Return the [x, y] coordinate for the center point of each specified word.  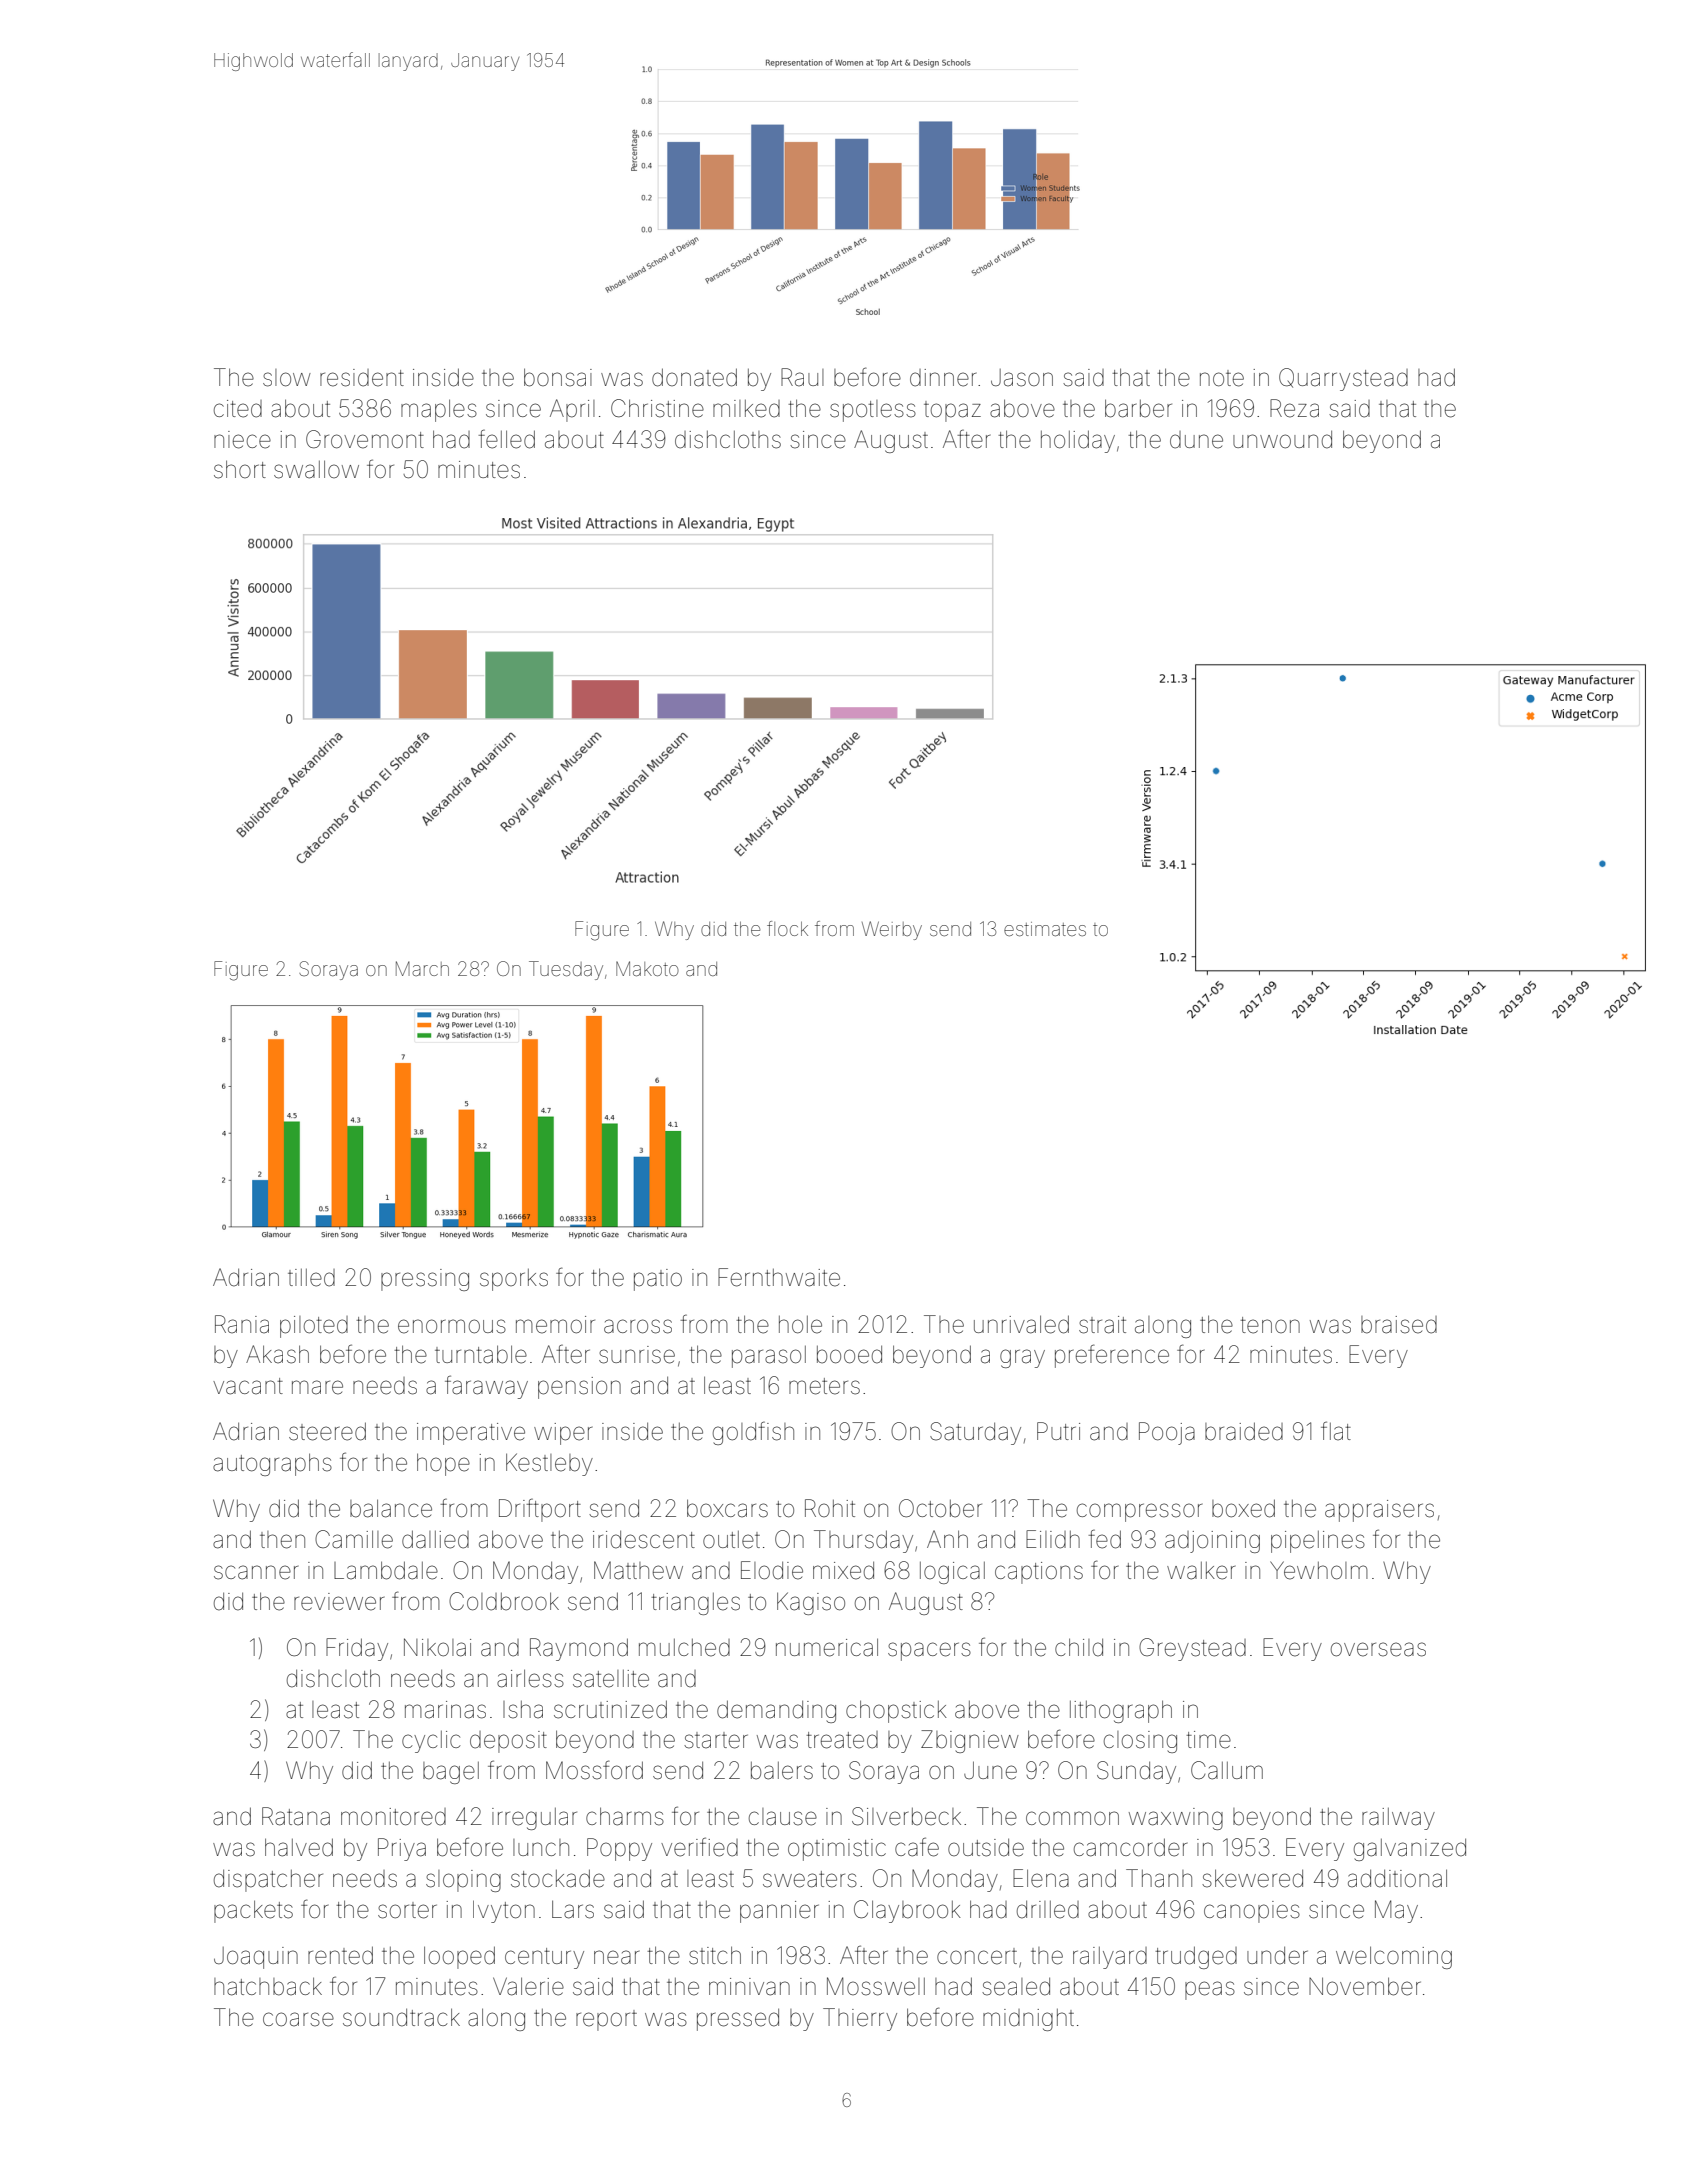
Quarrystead [1343, 379]
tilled [311, 1278]
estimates [1045, 929]
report [606, 2020]
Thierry [860, 2019]
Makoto [647, 968]
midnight [1028, 2020]
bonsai [558, 377]
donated [694, 377]
